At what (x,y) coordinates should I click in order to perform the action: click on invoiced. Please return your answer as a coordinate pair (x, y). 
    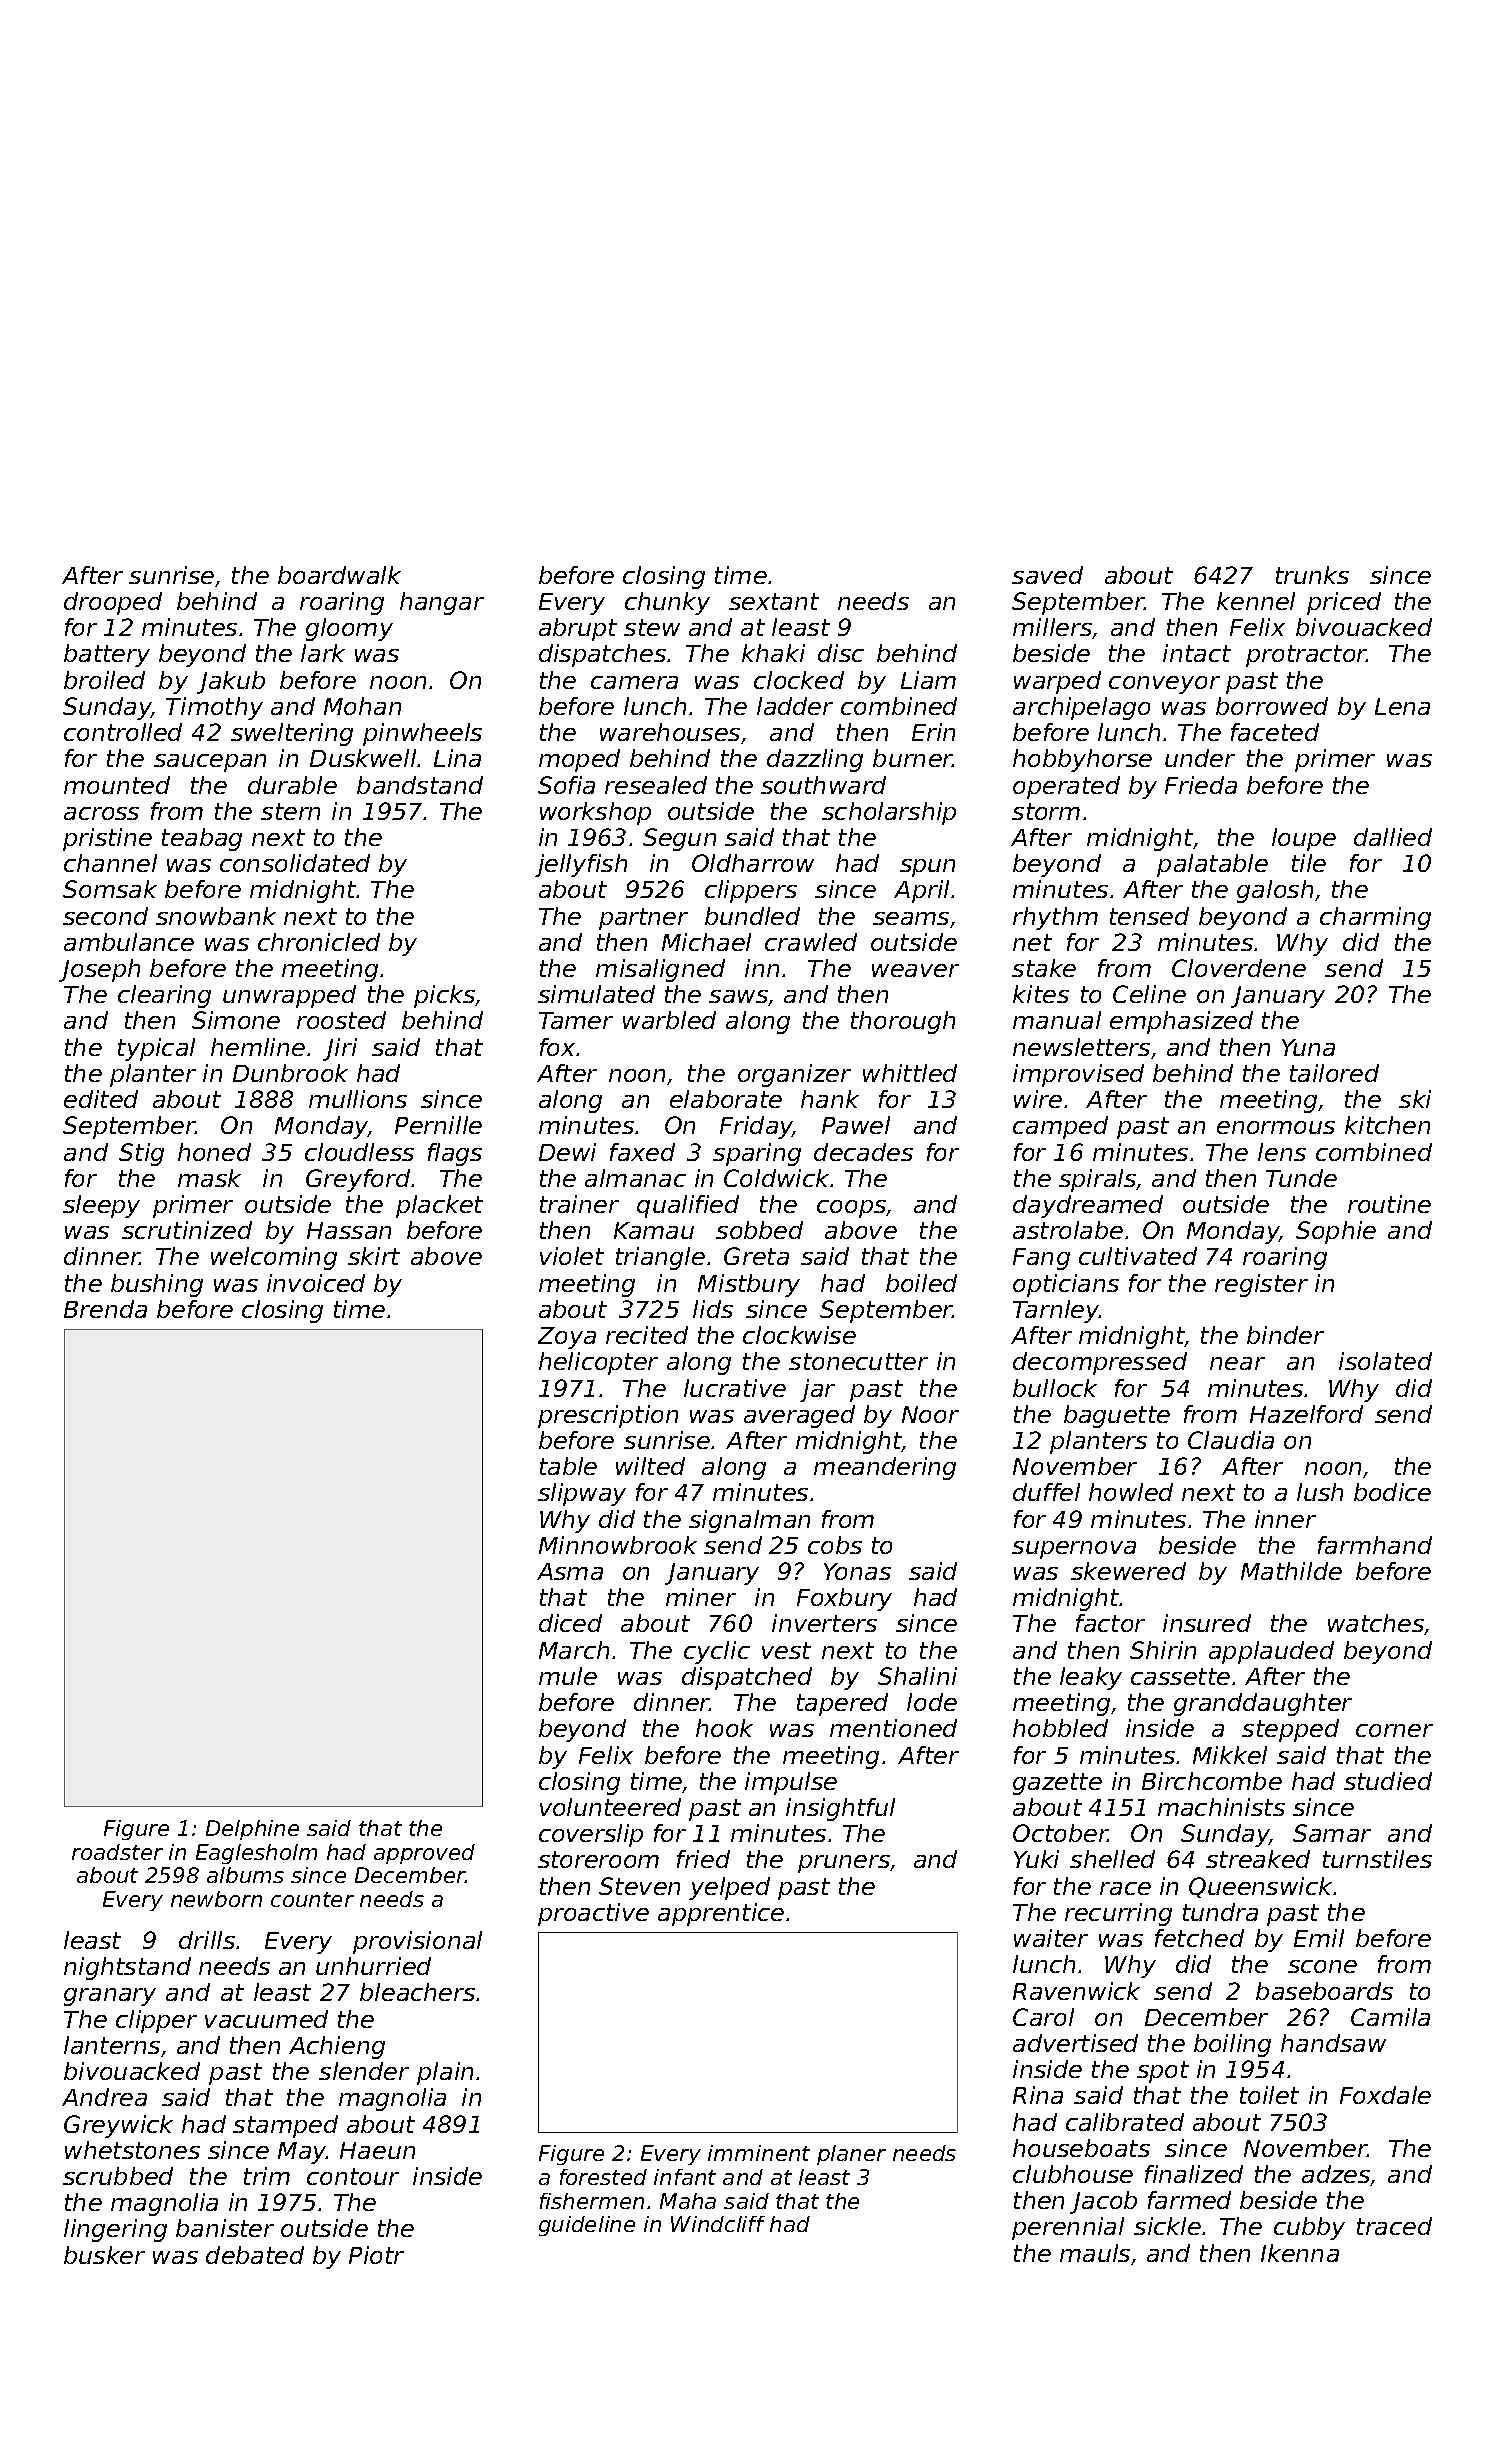
    Looking at the image, I should click on (316, 1283).
